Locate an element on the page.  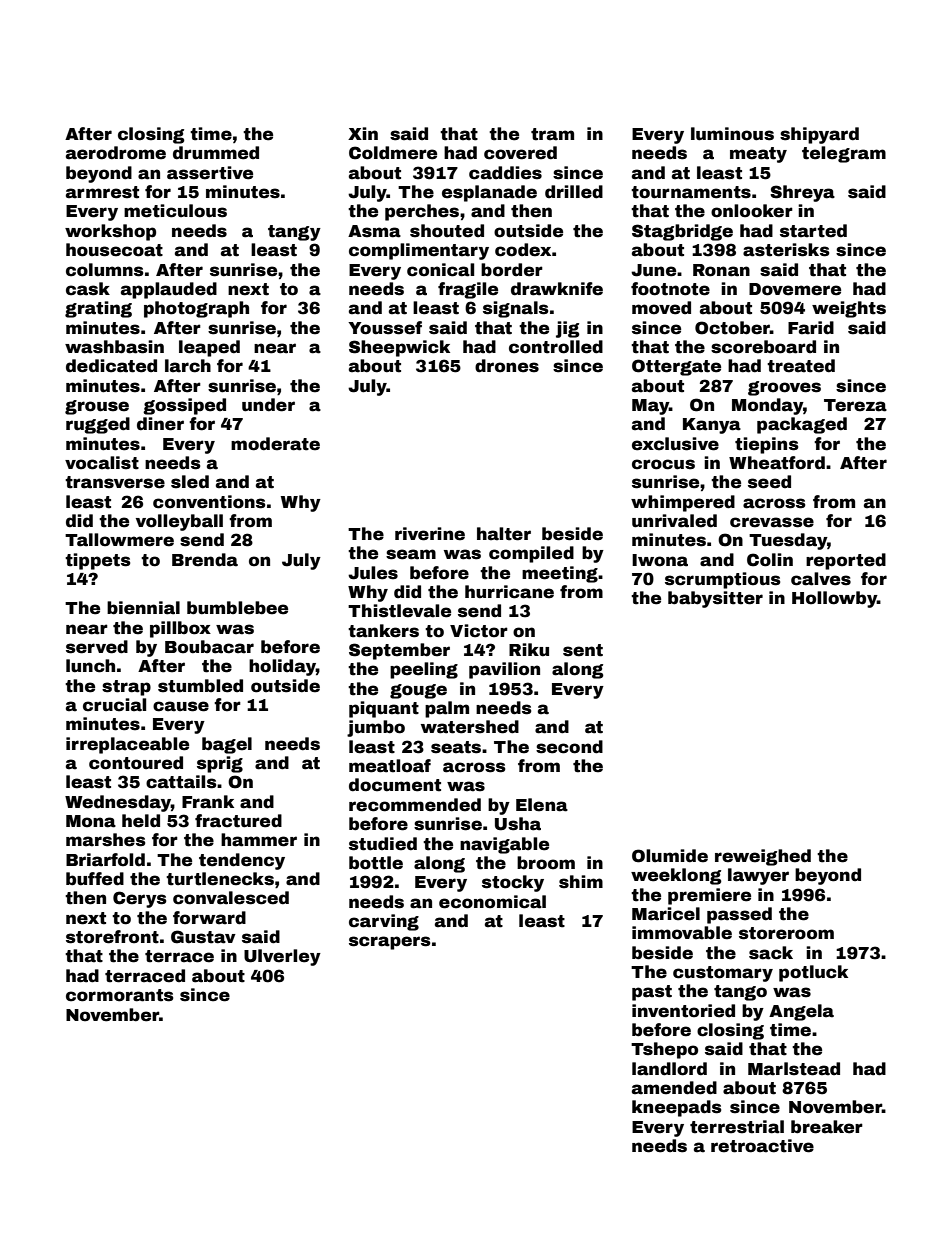
Usha is located at coordinates (518, 824).
